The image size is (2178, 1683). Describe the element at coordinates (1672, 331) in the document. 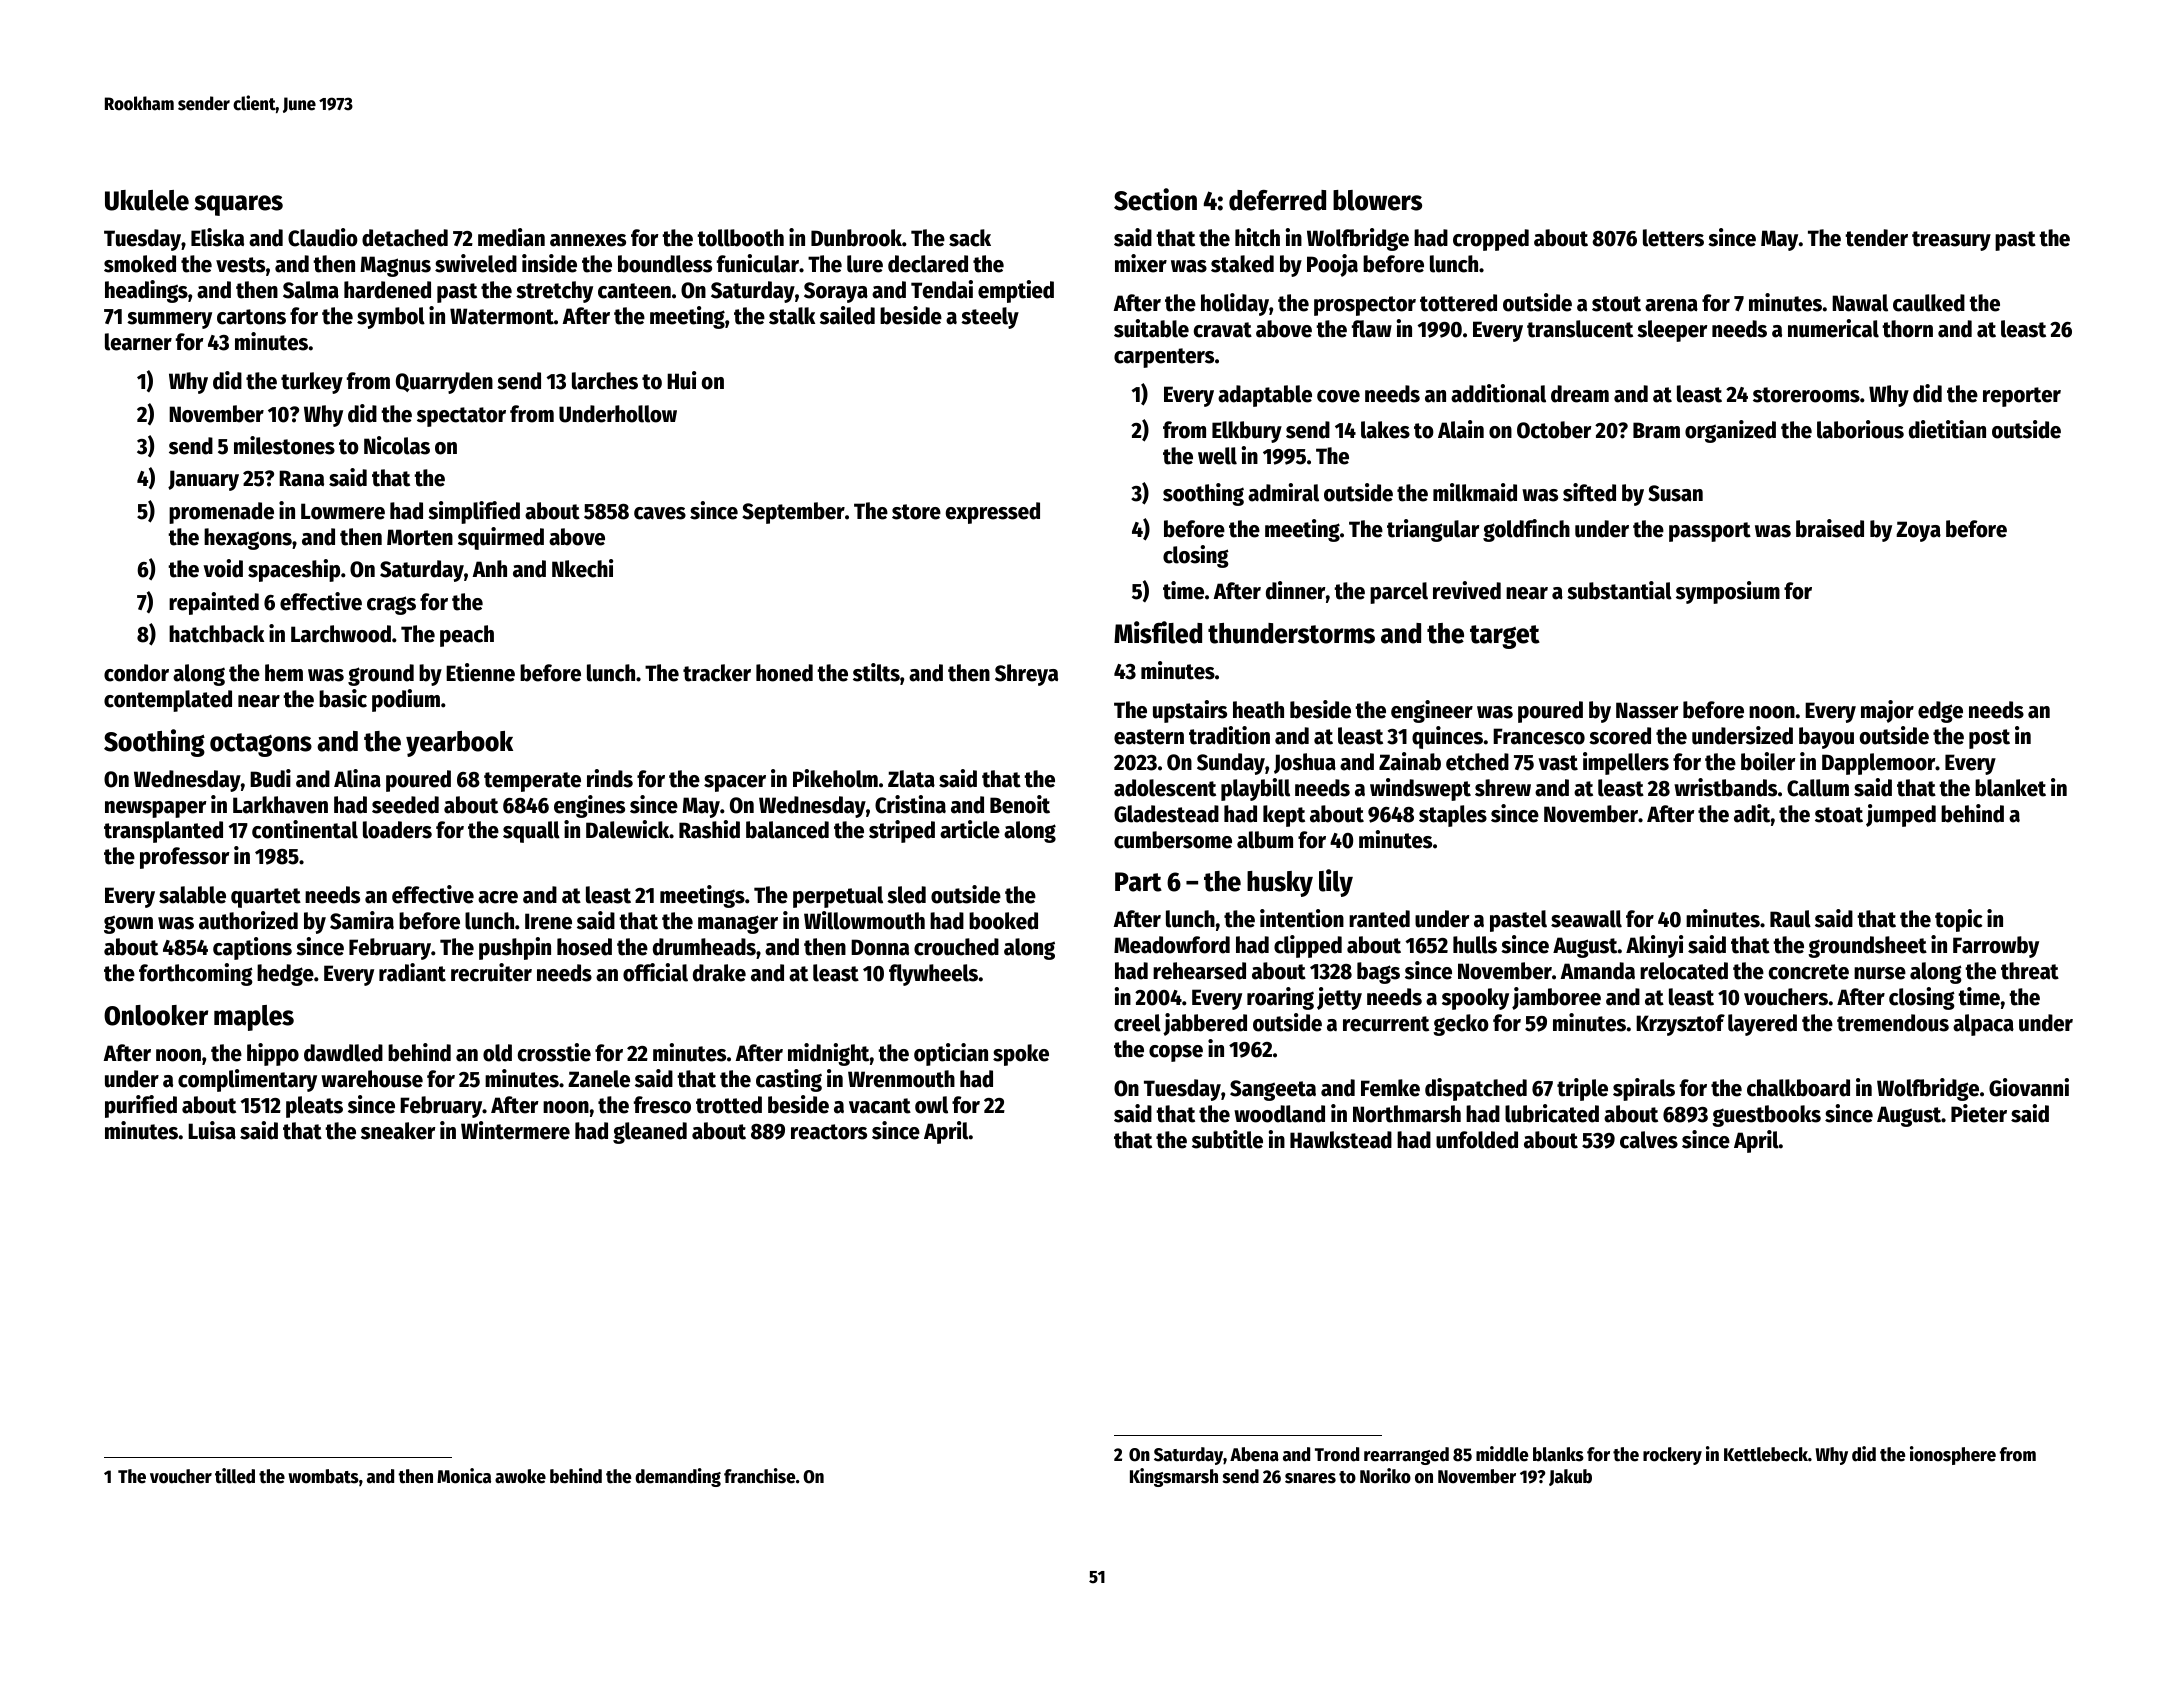

I see `sleeper` at that location.
